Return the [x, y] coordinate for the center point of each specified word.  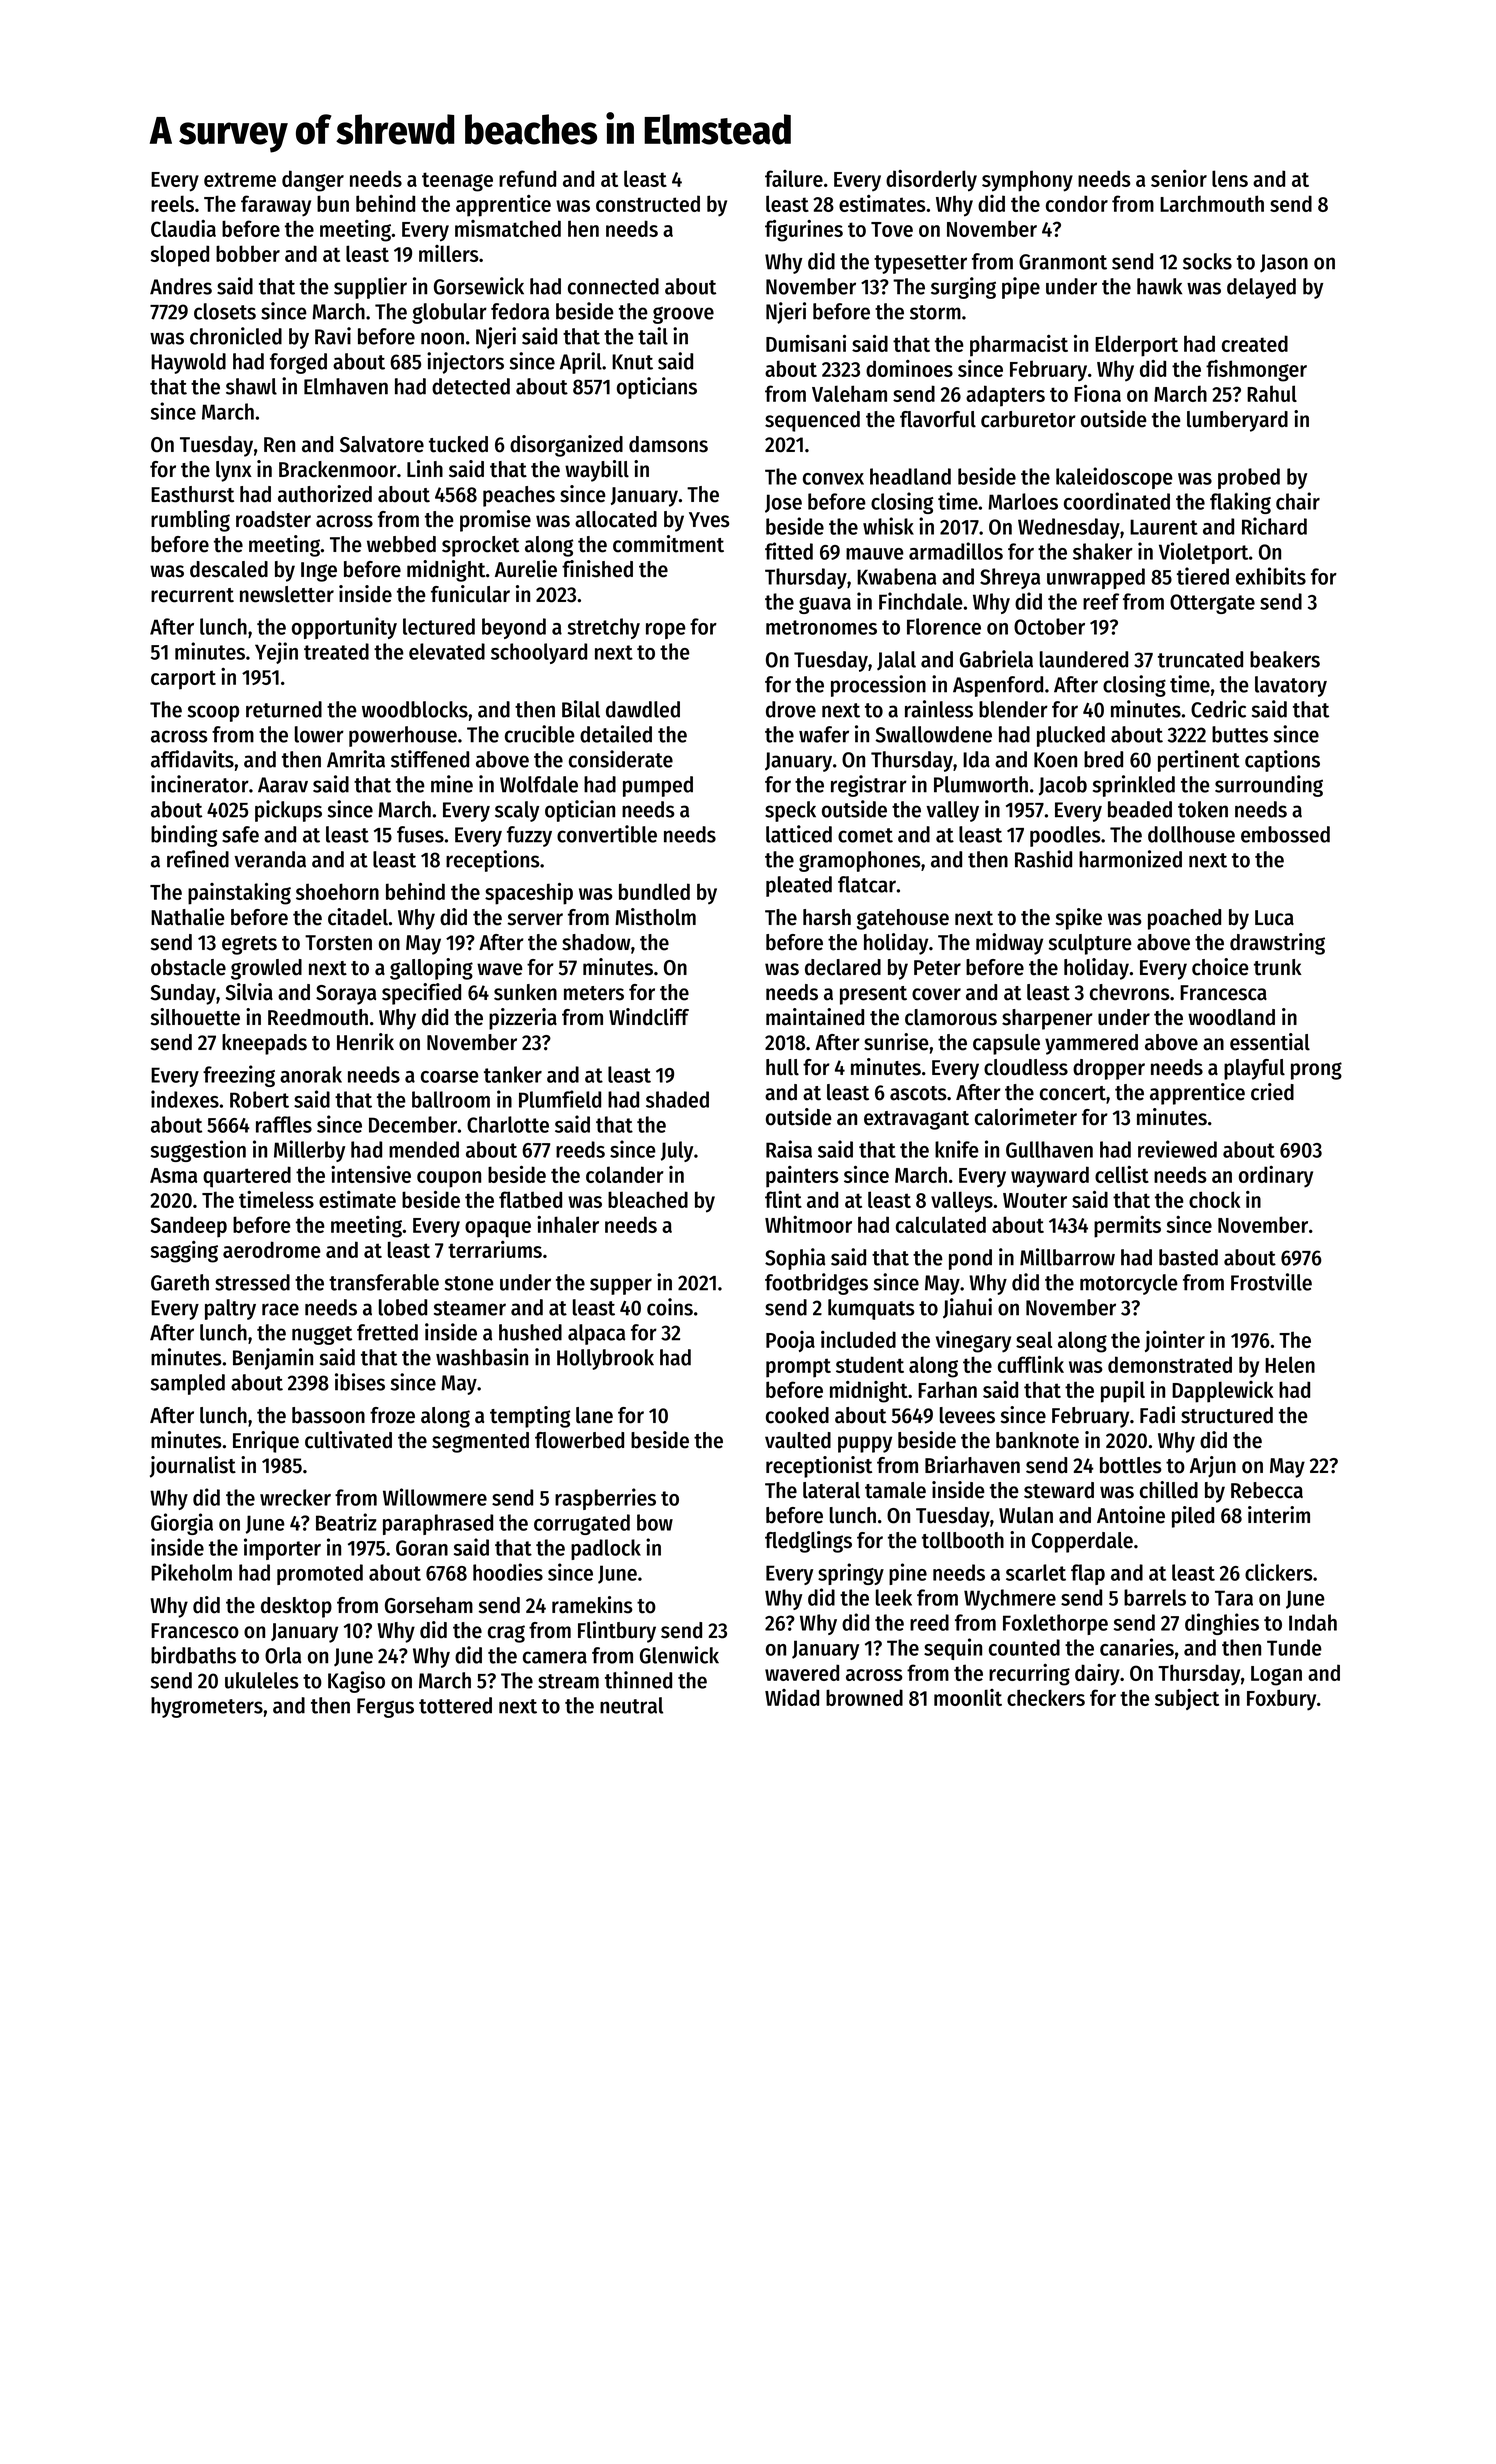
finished [597, 569]
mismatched [508, 228]
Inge [319, 572]
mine [452, 784]
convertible [607, 834]
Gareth [180, 1282]
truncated [1200, 659]
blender [1013, 709]
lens [1230, 178]
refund [527, 178]
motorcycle [1129, 1284]
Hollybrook [605, 1359]
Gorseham [429, 1605]
